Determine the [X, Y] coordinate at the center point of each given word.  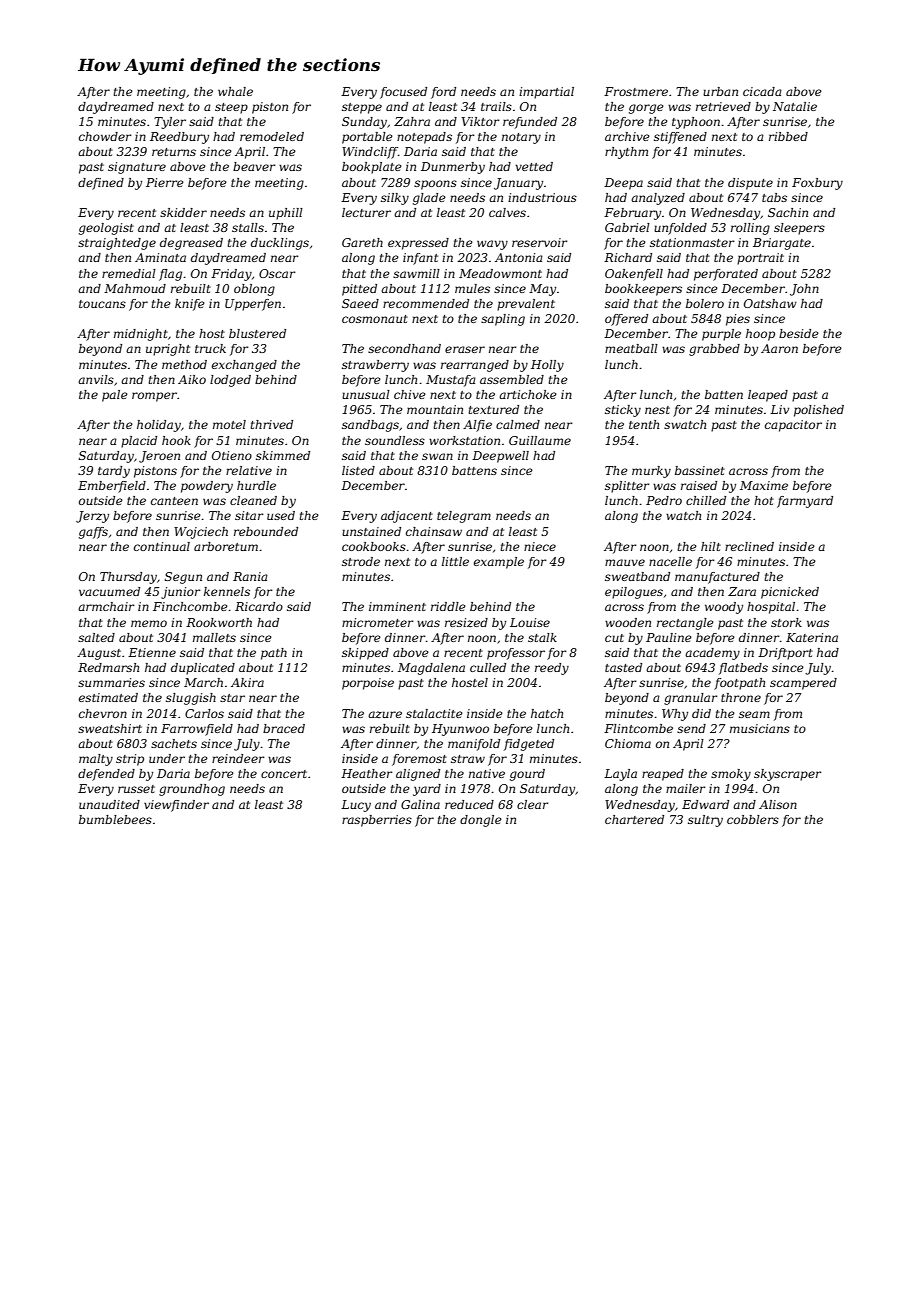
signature [137, 168]
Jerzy [92, 517]
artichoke [528, 394]
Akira [247, 682]
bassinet [700, 470]
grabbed [714, 350]
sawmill [416, 273]
